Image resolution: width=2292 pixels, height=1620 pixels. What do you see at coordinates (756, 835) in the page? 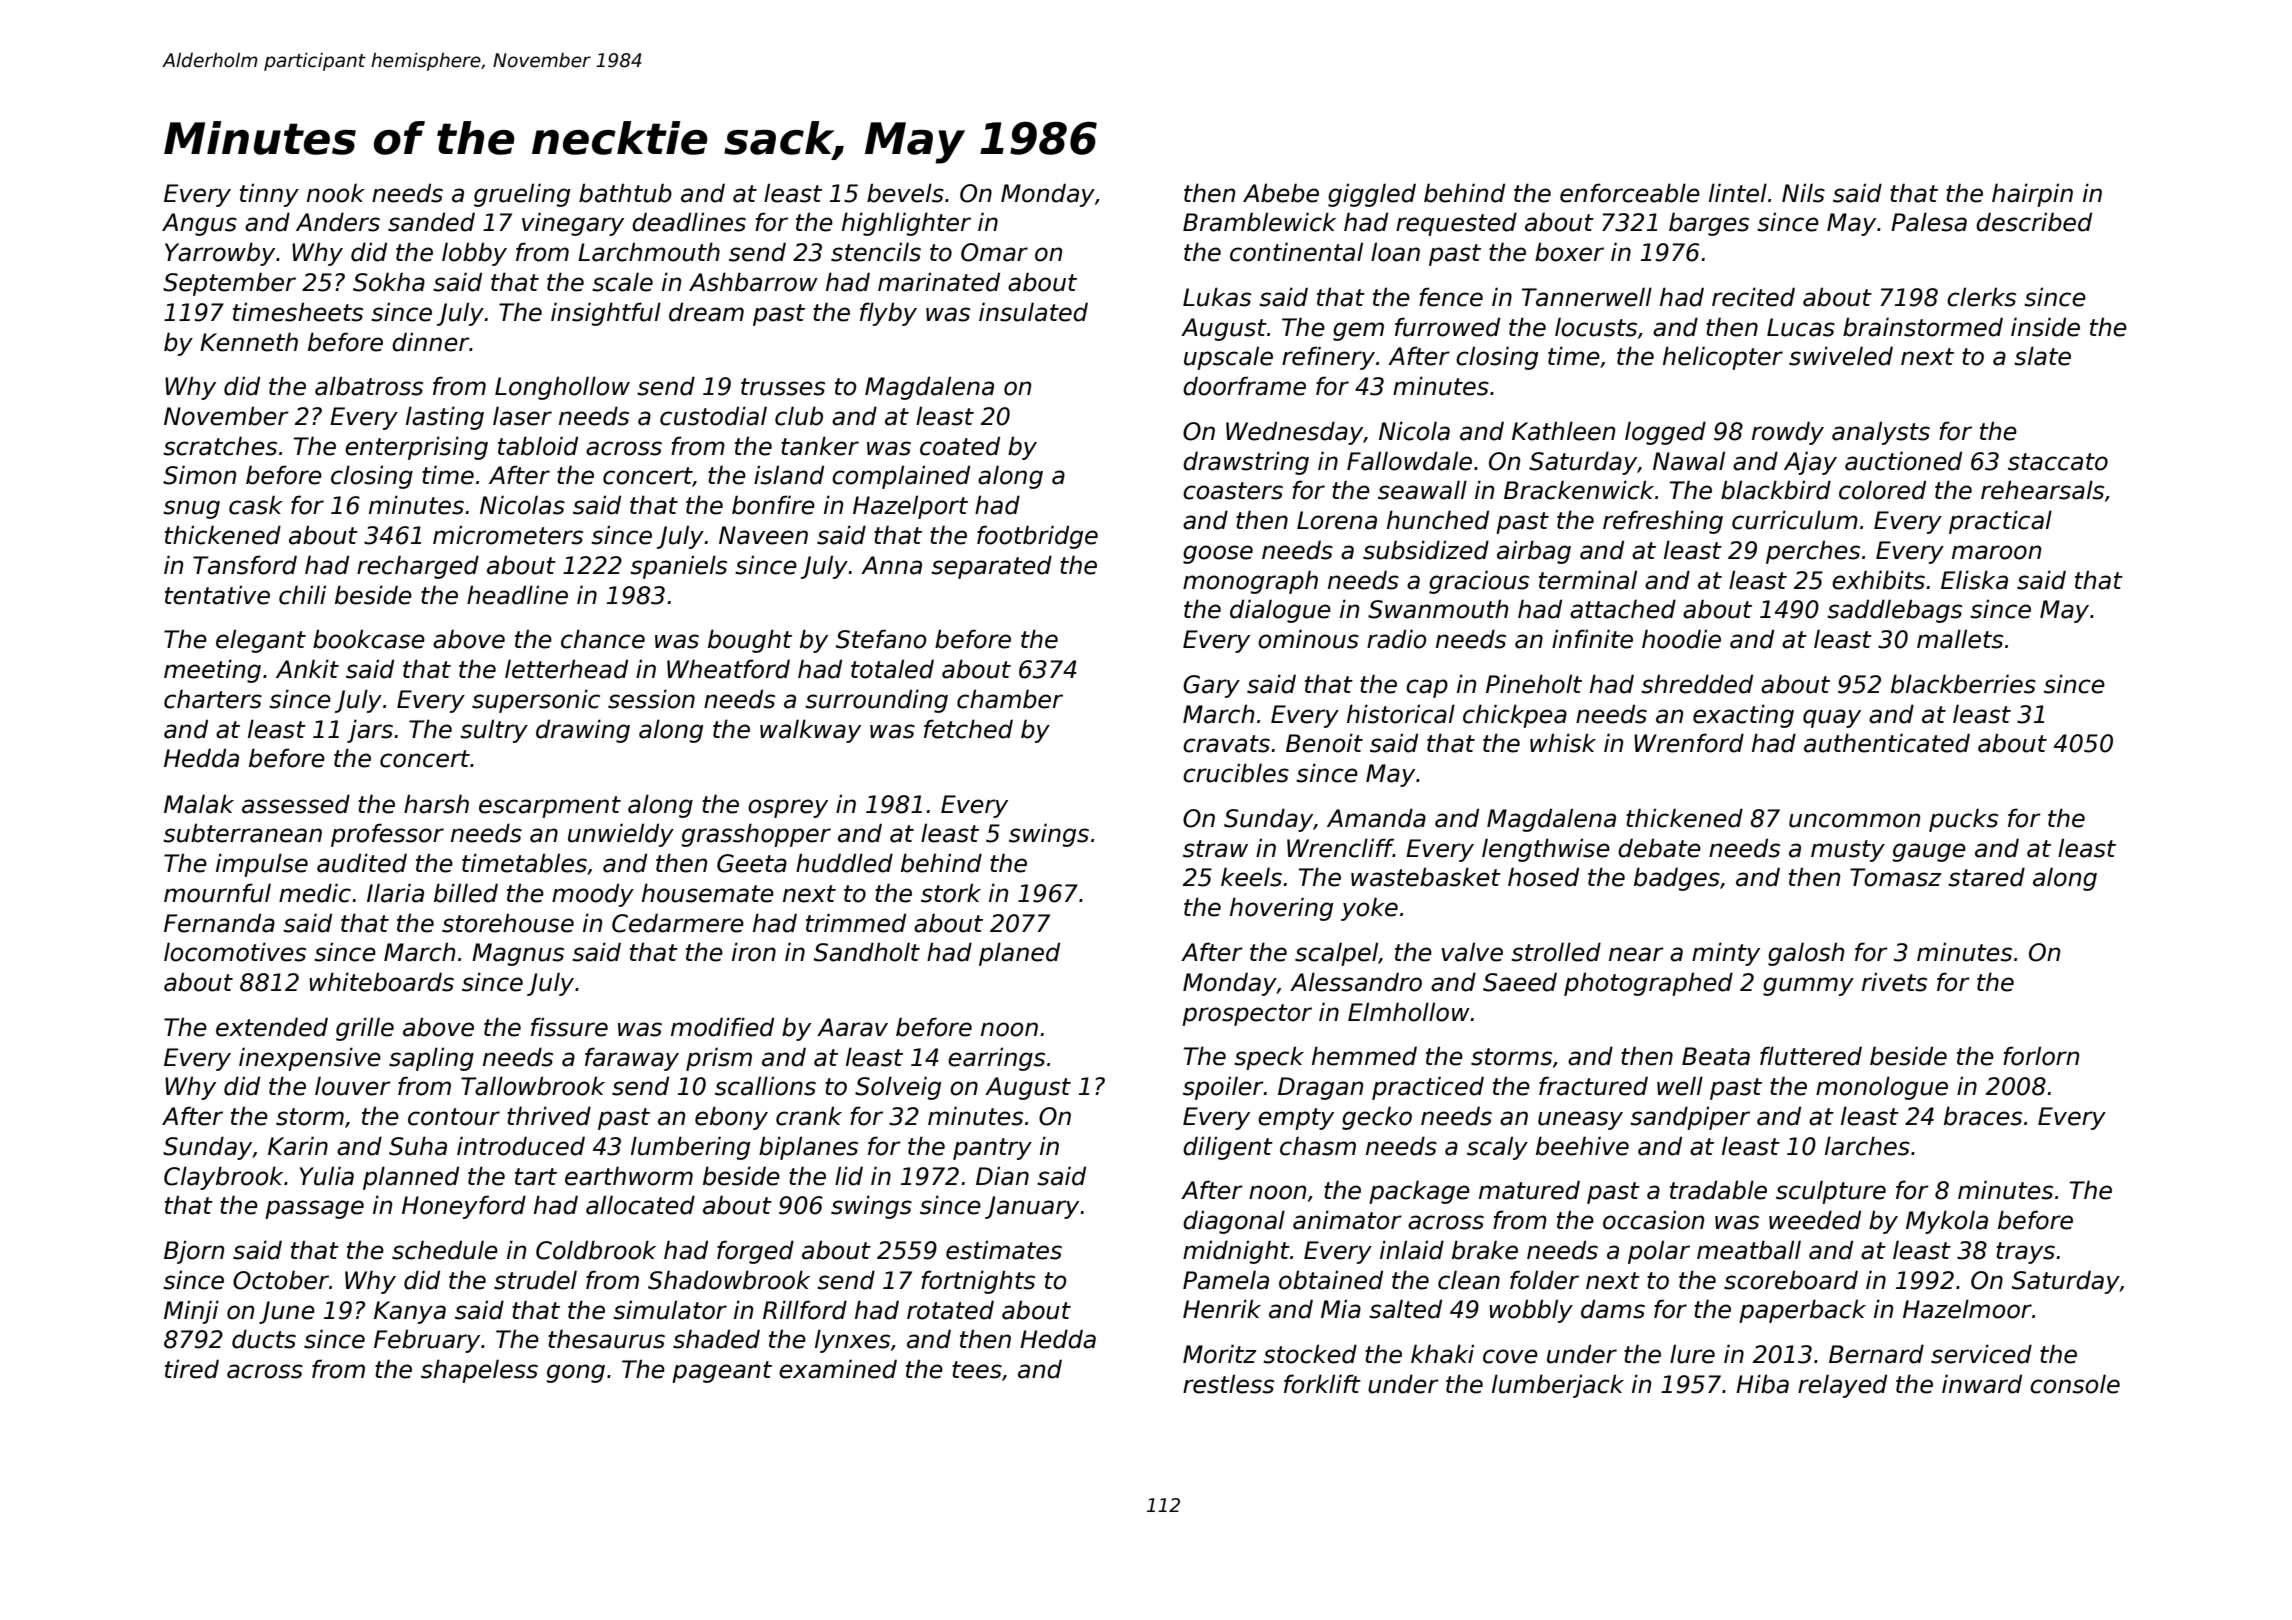
I see `grasshopper` at bounding box center [756, 835].
